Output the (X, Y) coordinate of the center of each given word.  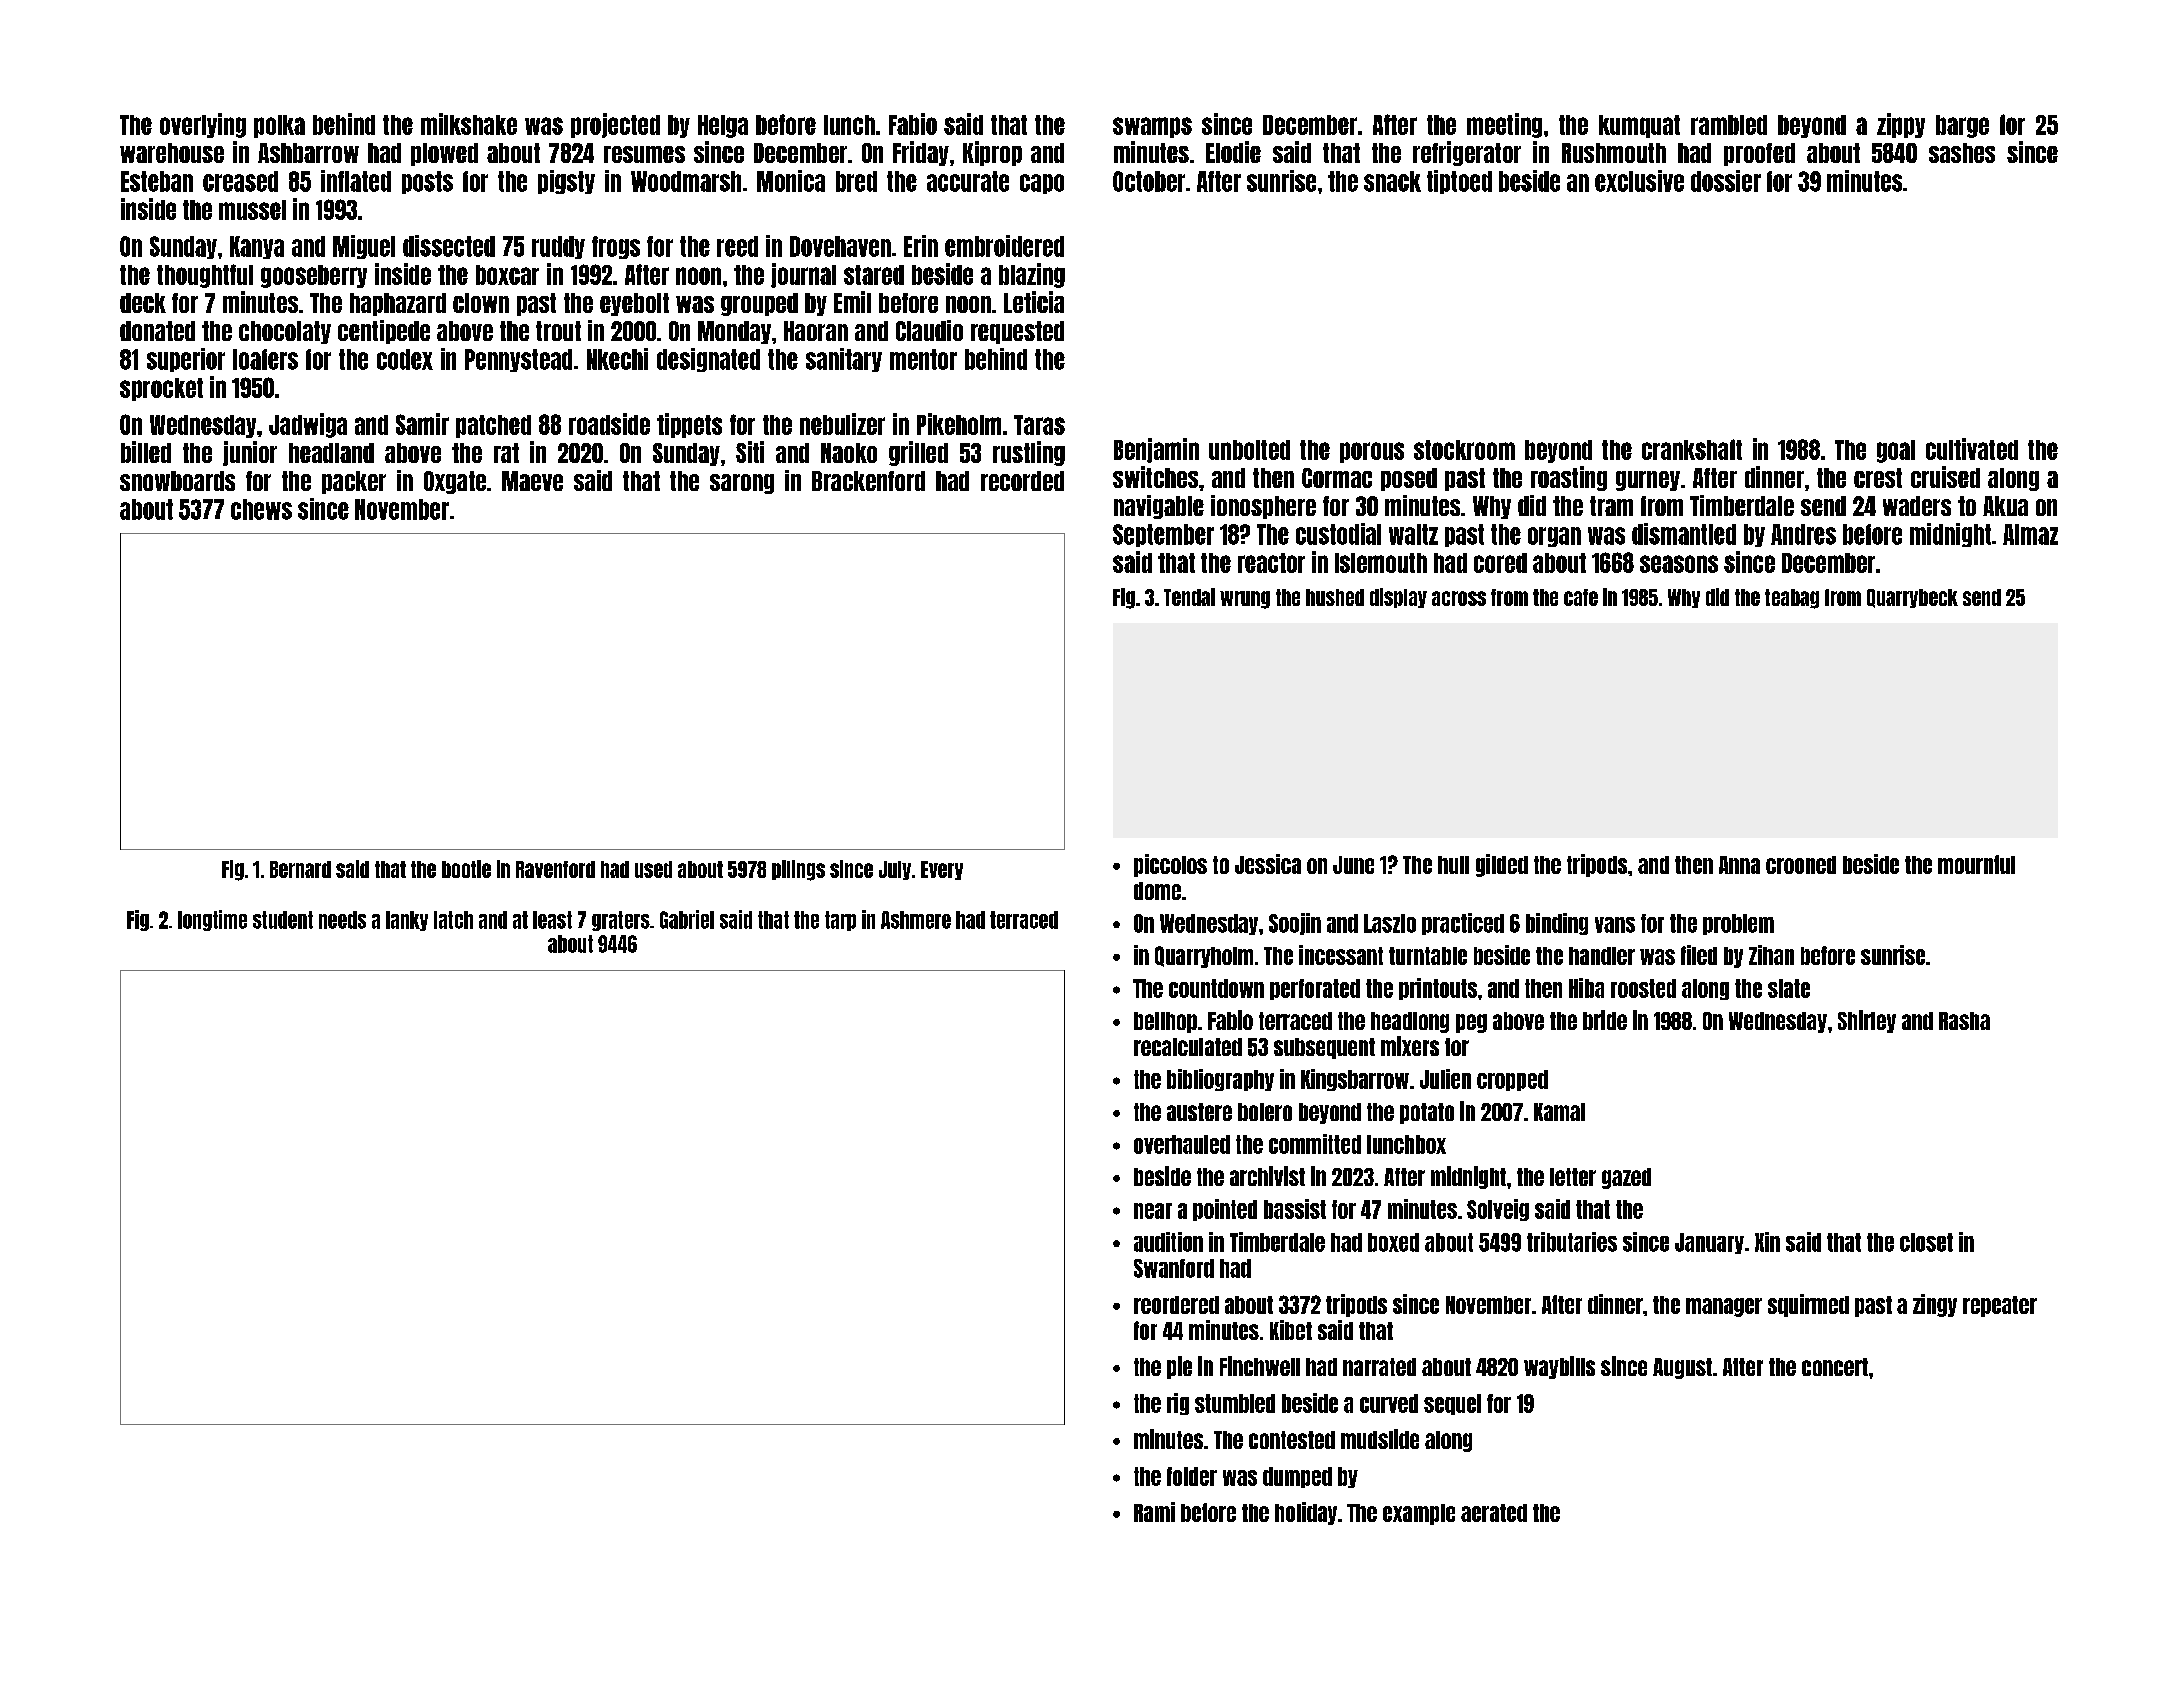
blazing (1032, 275)
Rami (1154, 1512)
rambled (1729, 125)
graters (621, 921)
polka (279, 126)
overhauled (1182, 1144)
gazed (1626, 1178)
